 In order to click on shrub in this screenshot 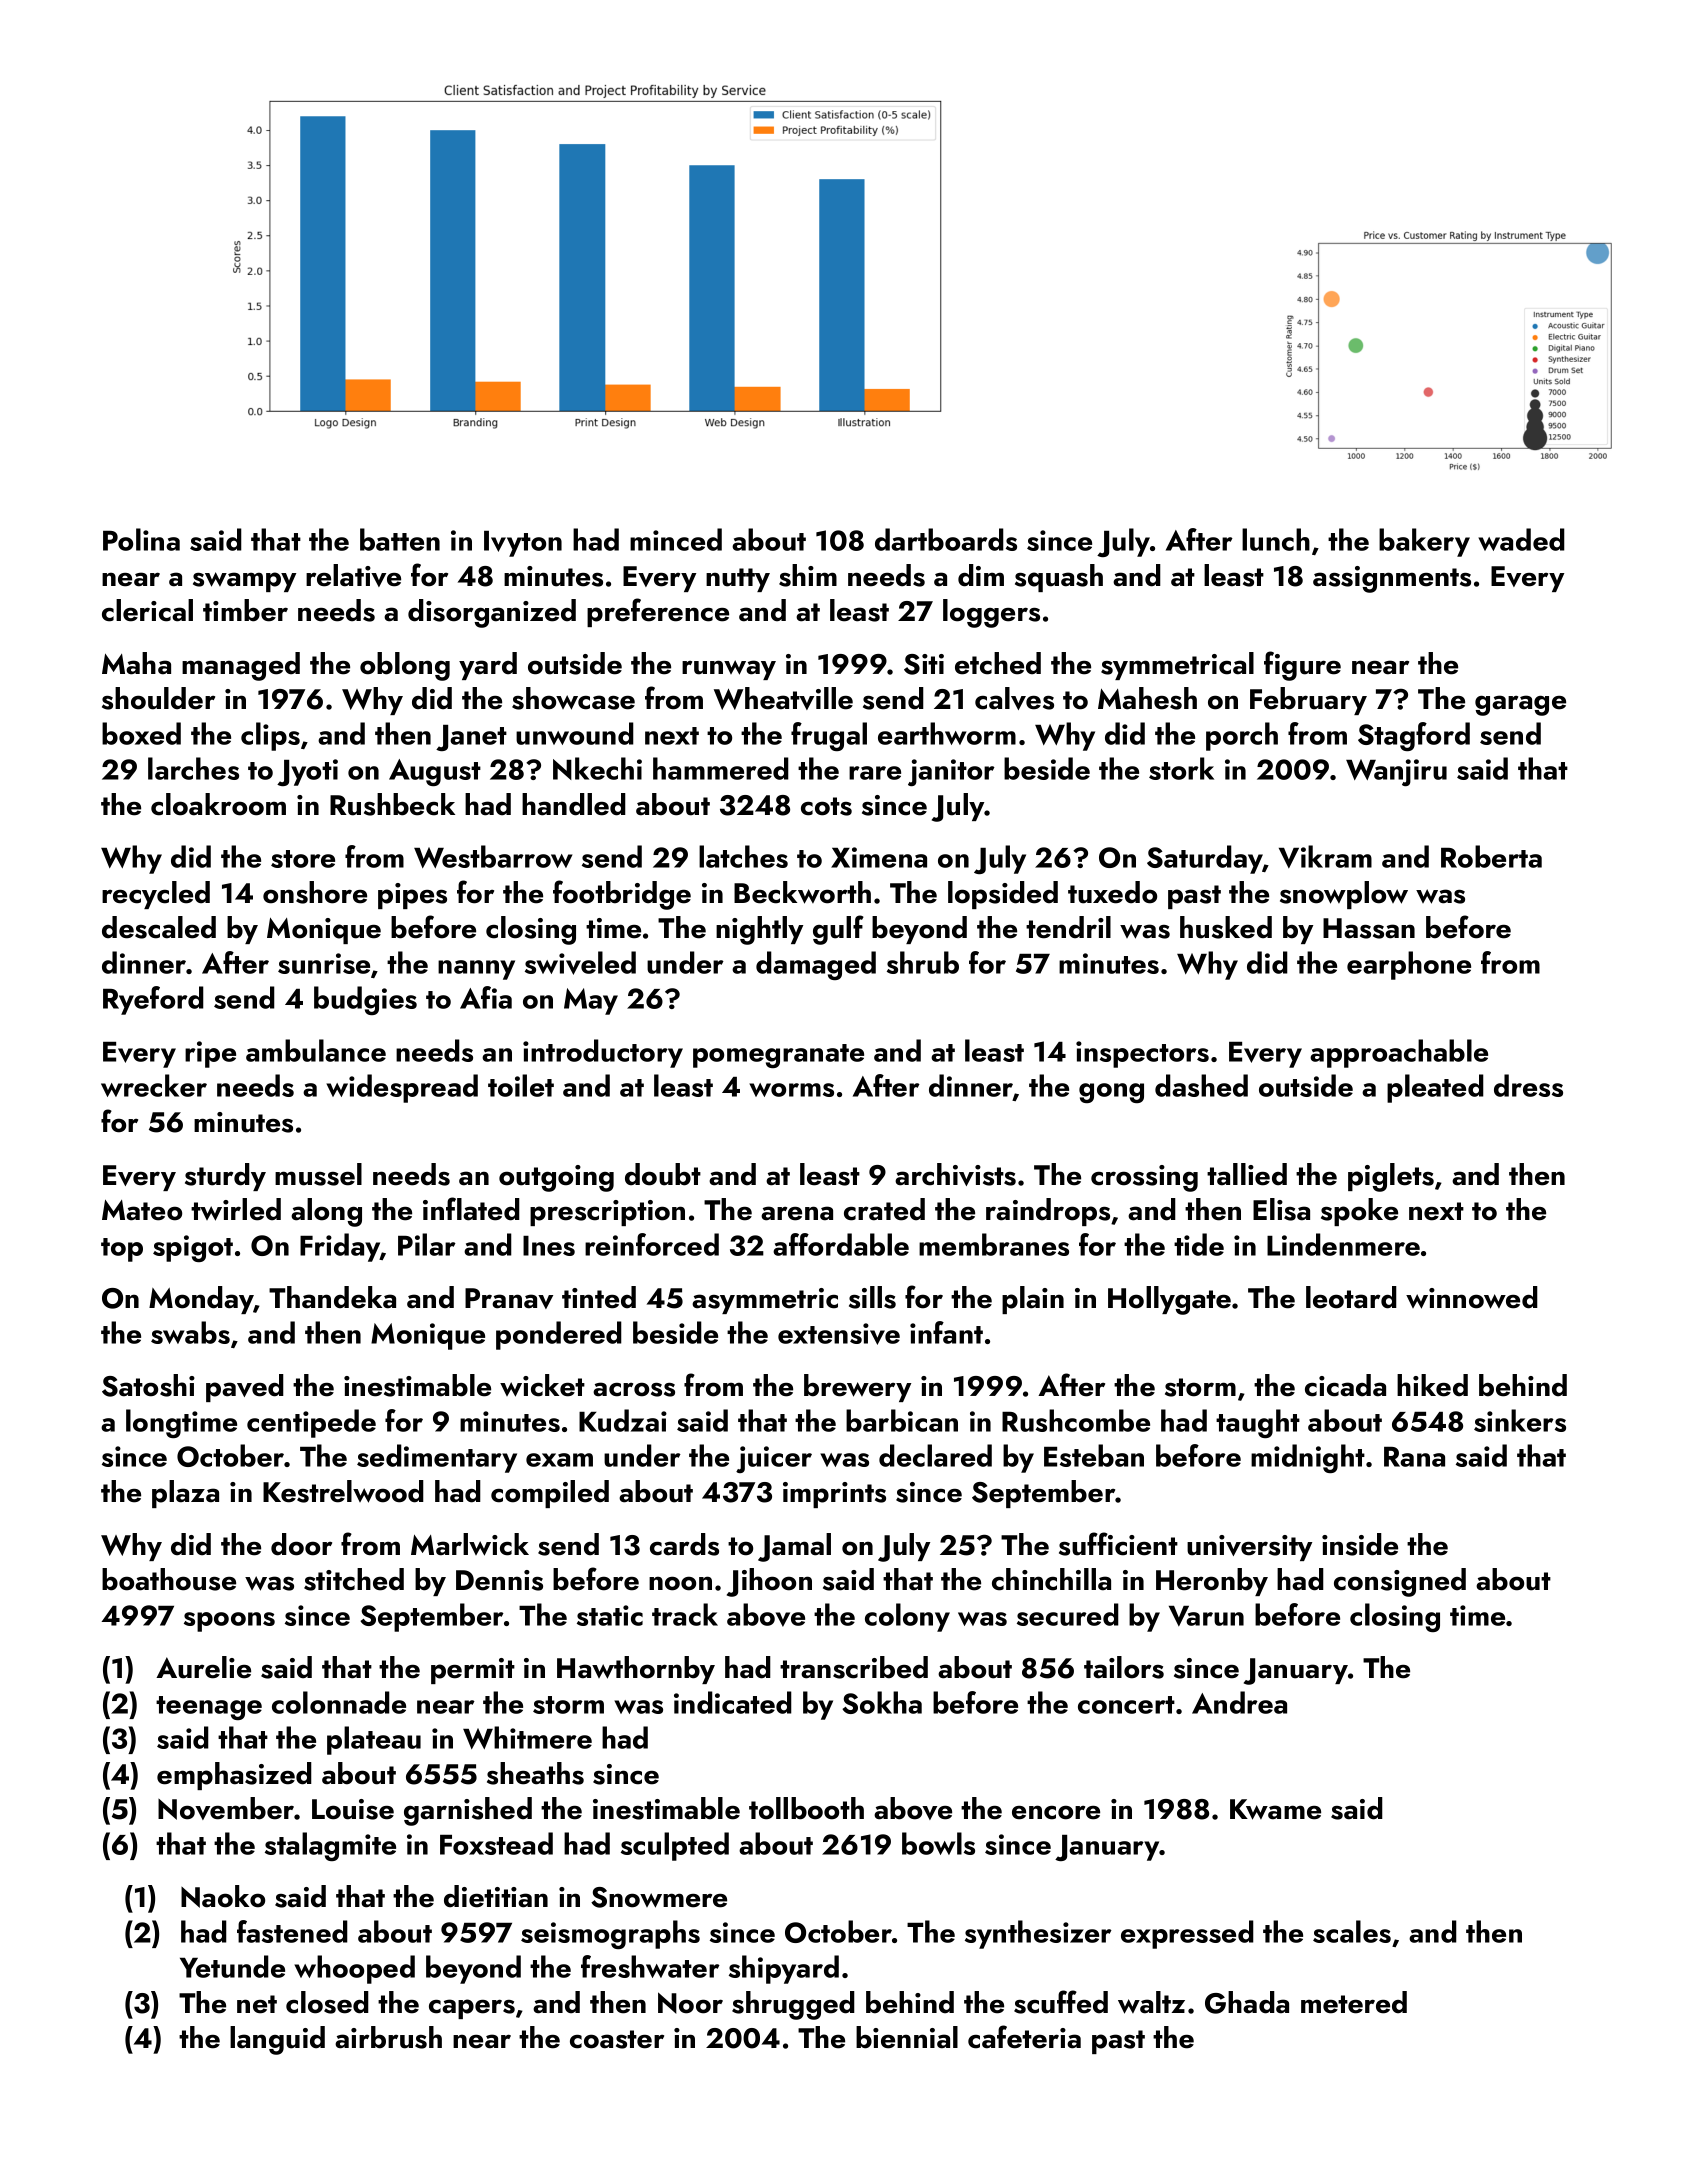, I will do `click(923, 962)`.
